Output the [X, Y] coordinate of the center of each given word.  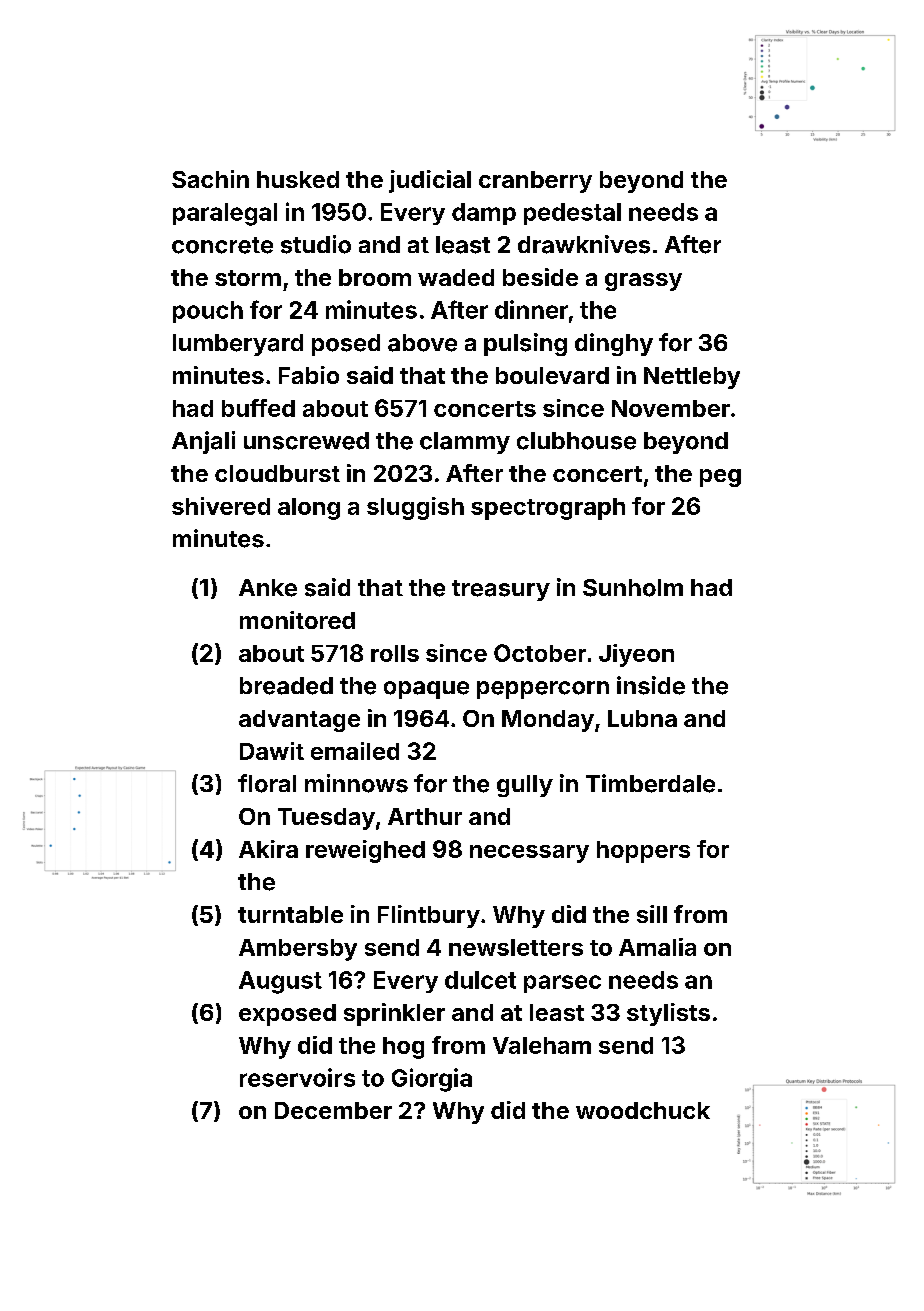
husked [298, 179]
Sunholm [633, 588]
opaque [426, 690]
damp [484, 214]
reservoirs [297, 1077]
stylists [668, 1014]
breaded [286, 686]
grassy [643, 282]
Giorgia [432, 1080]
